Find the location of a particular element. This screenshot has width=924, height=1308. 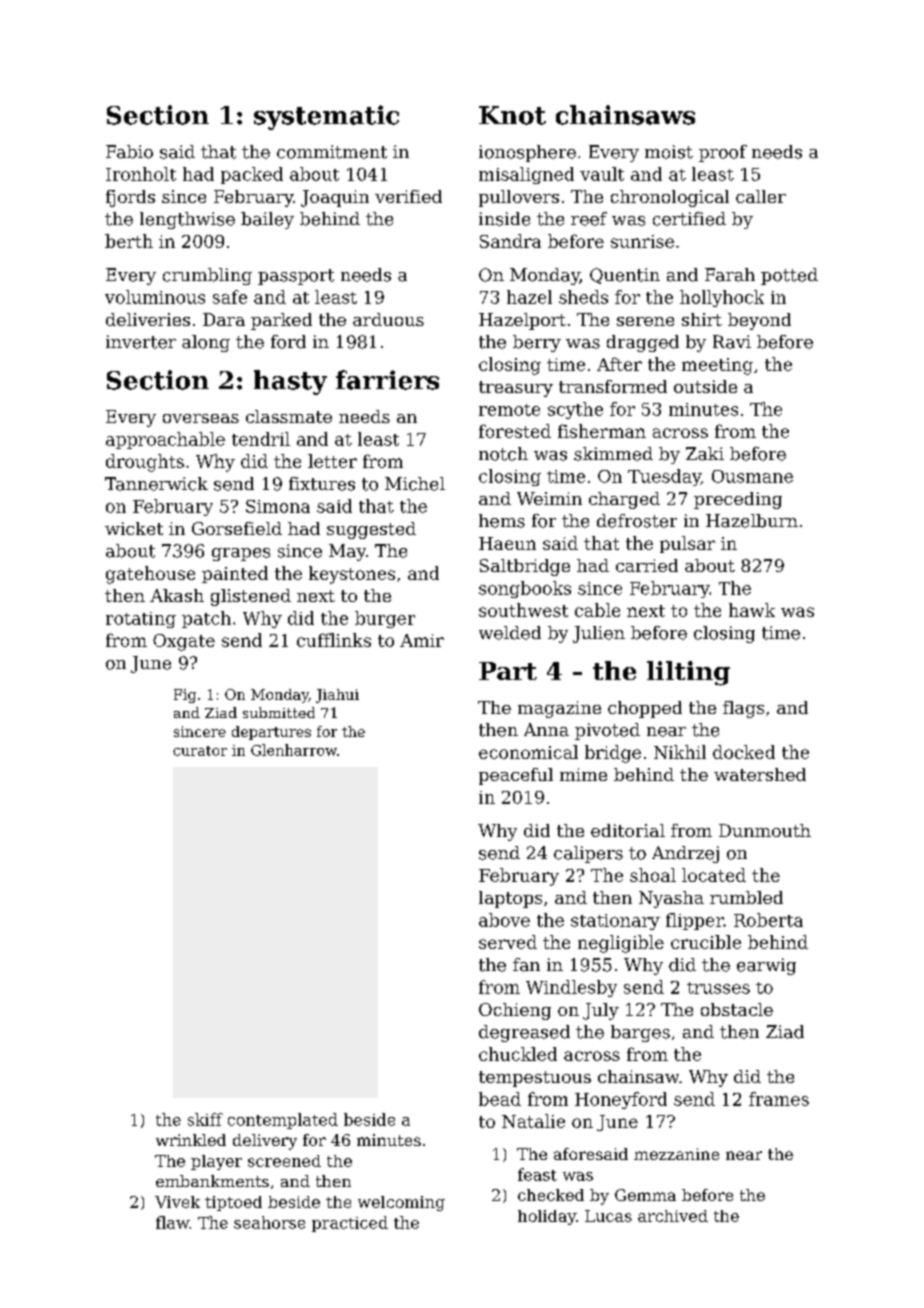

Anna is located at coordinates (546, 730).
